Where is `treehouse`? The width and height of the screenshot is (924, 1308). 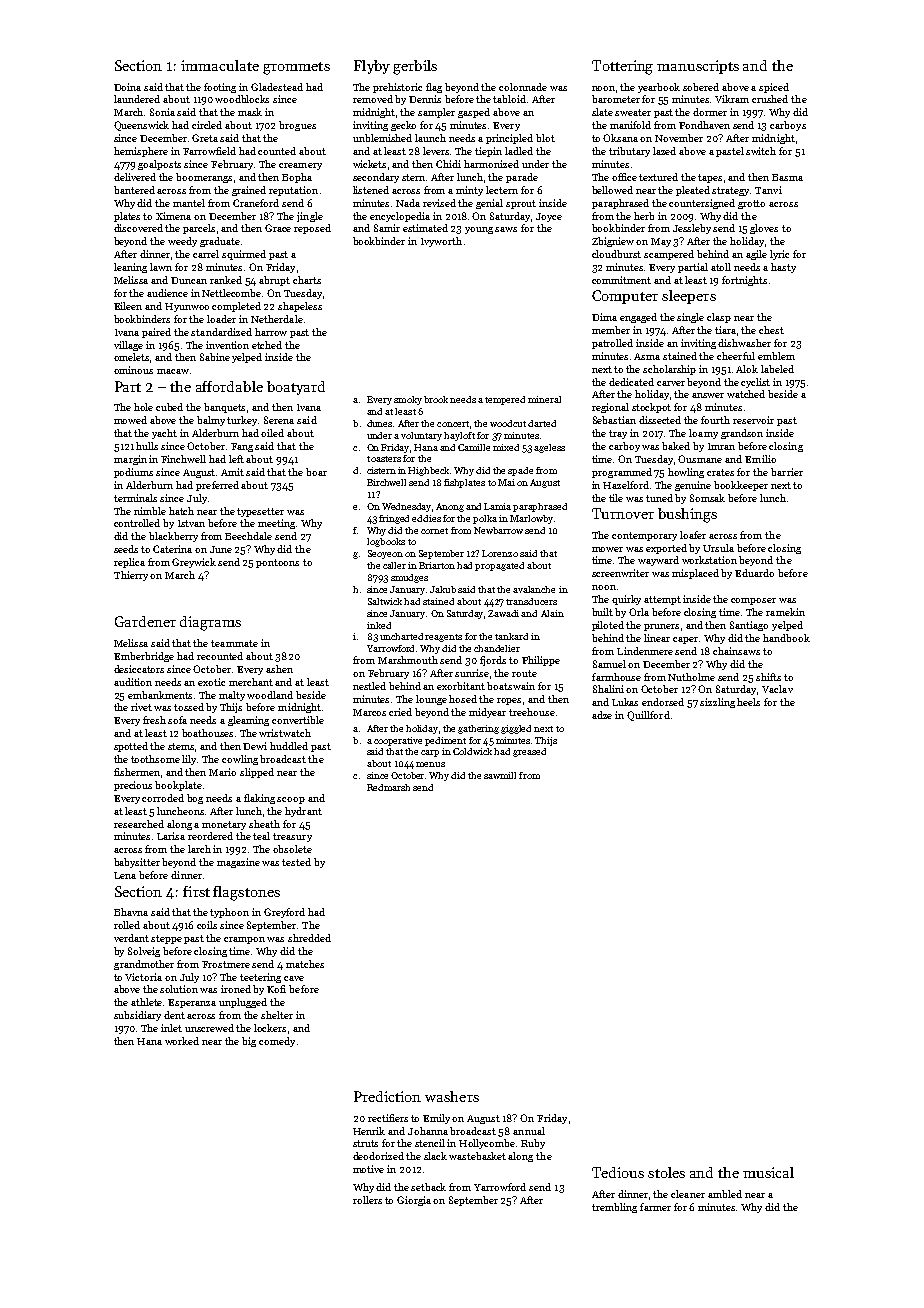
treehouse is located at coordinates (532, 712).
